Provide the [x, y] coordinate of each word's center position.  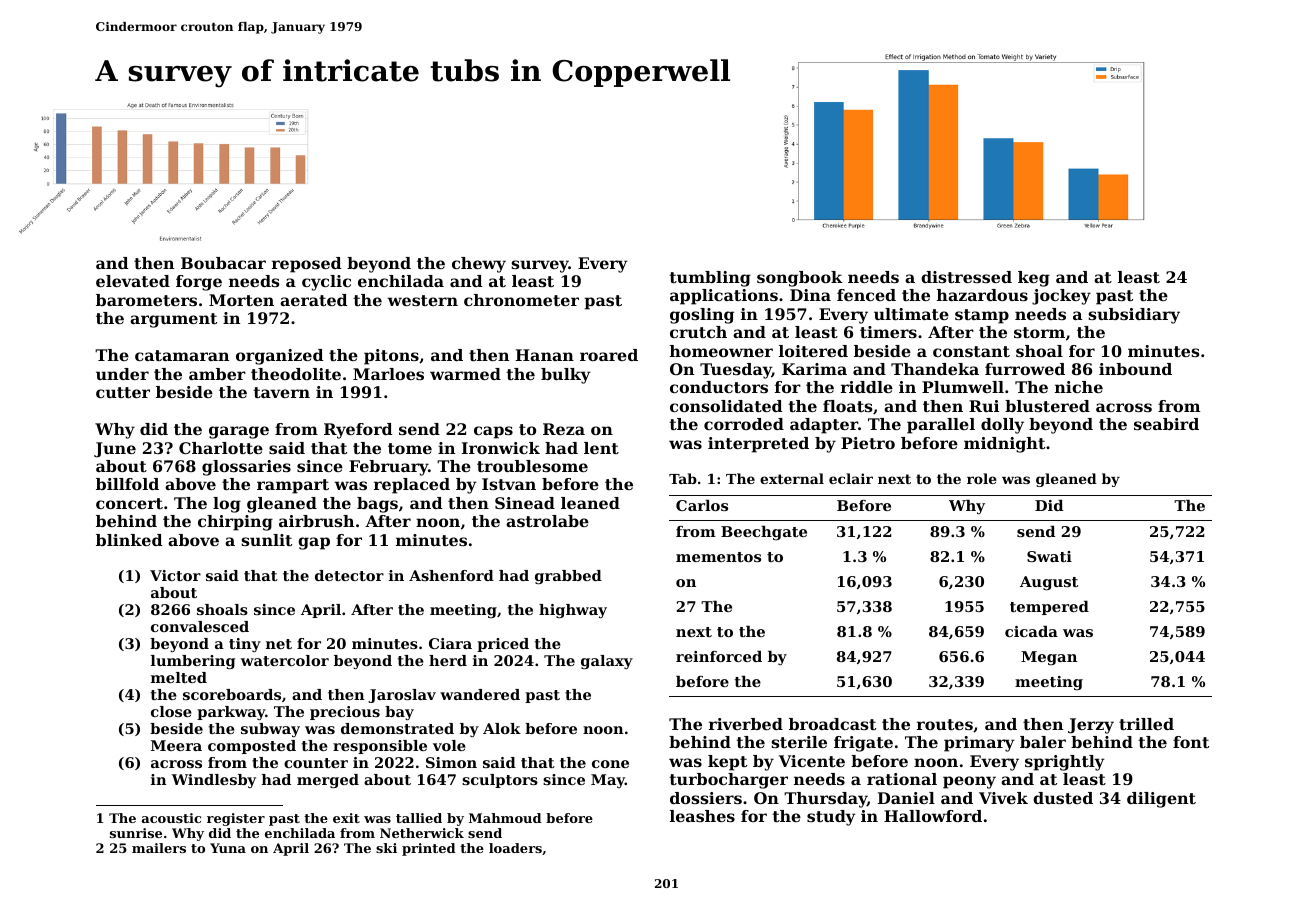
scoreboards [232, 694]
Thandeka [935, 369]
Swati [1049, 556]
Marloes [388, 374]
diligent [1161, 800]
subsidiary [1134, 316]
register [236, 819]
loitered [813, 351]
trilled [1146, 724]
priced [503, 645]
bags [377, 505]
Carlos [702, 505]
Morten [241, 300]
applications [724, 297]
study [831, 818]
